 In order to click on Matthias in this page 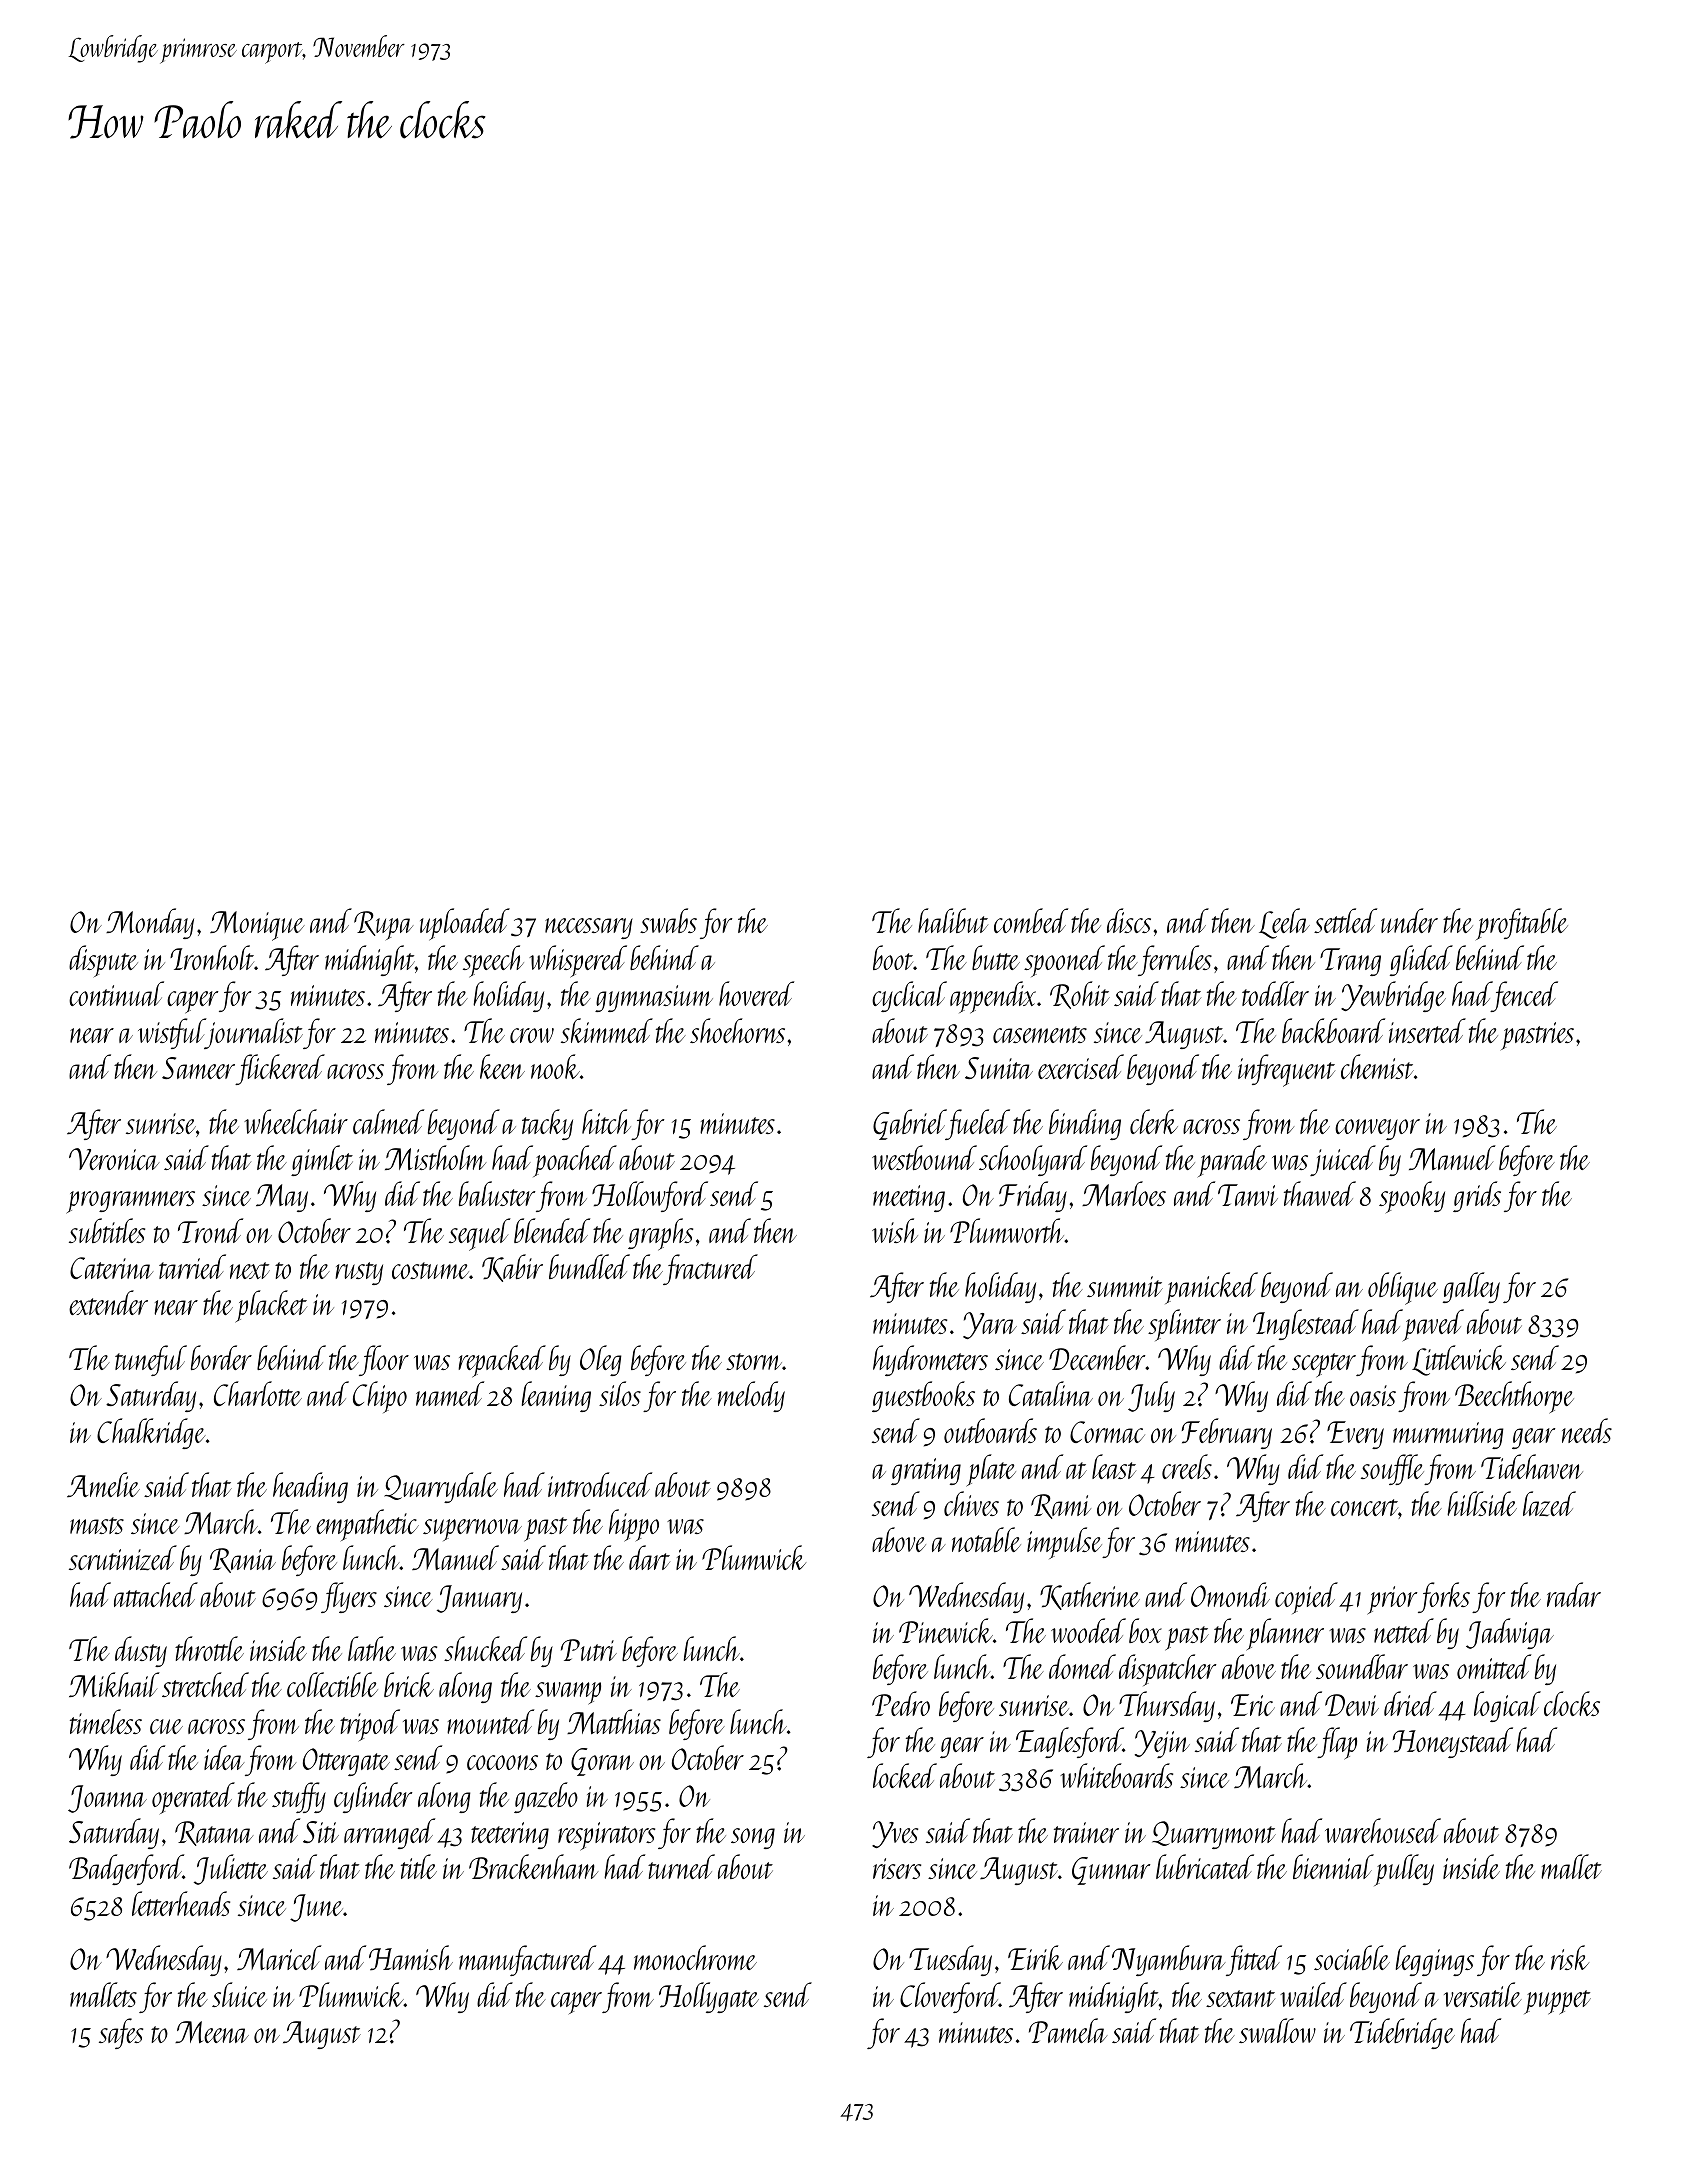, I will do `click(614, 1721)`.
